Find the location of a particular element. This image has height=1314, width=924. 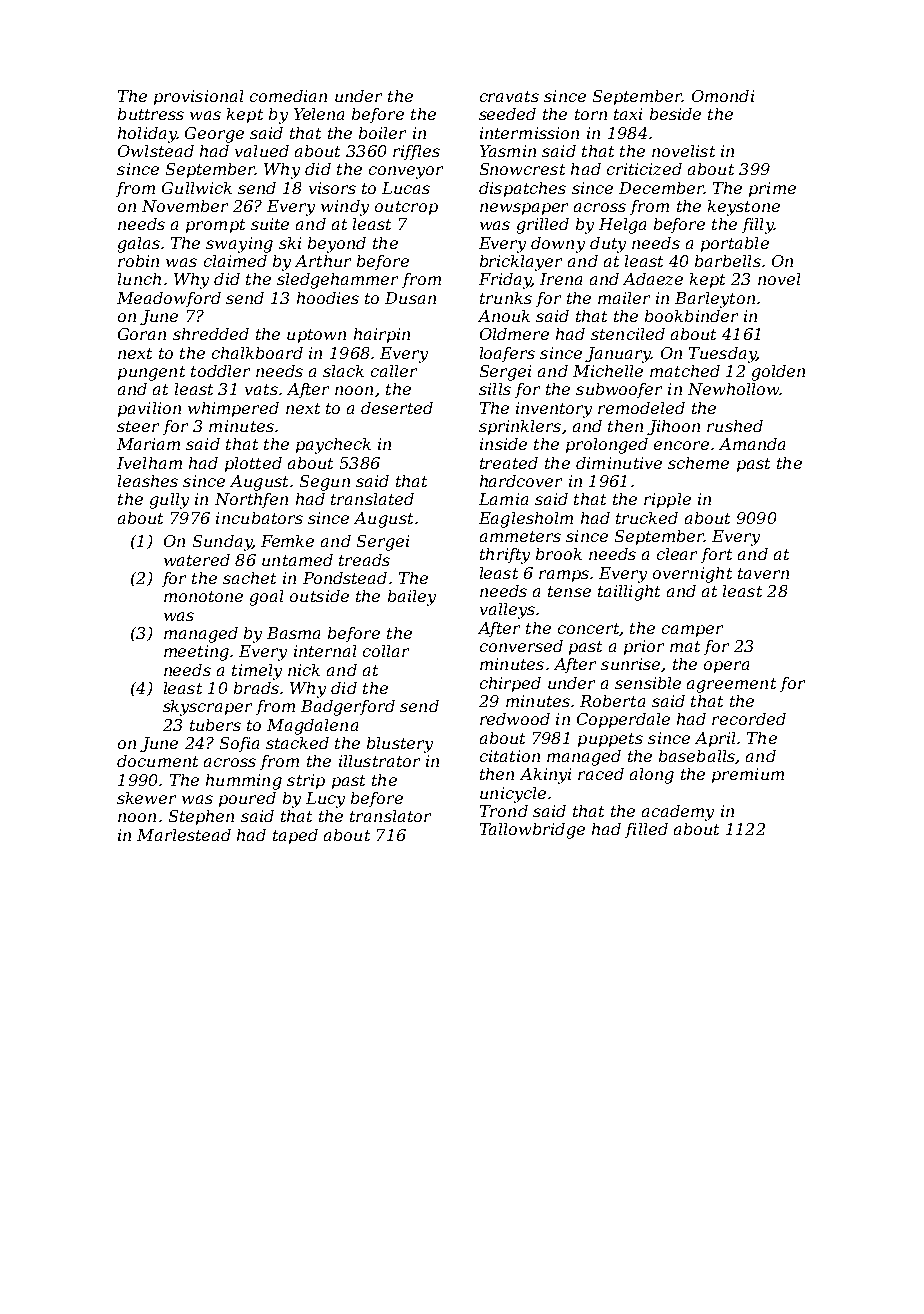

lunch is located at coordinates (139, 279).
